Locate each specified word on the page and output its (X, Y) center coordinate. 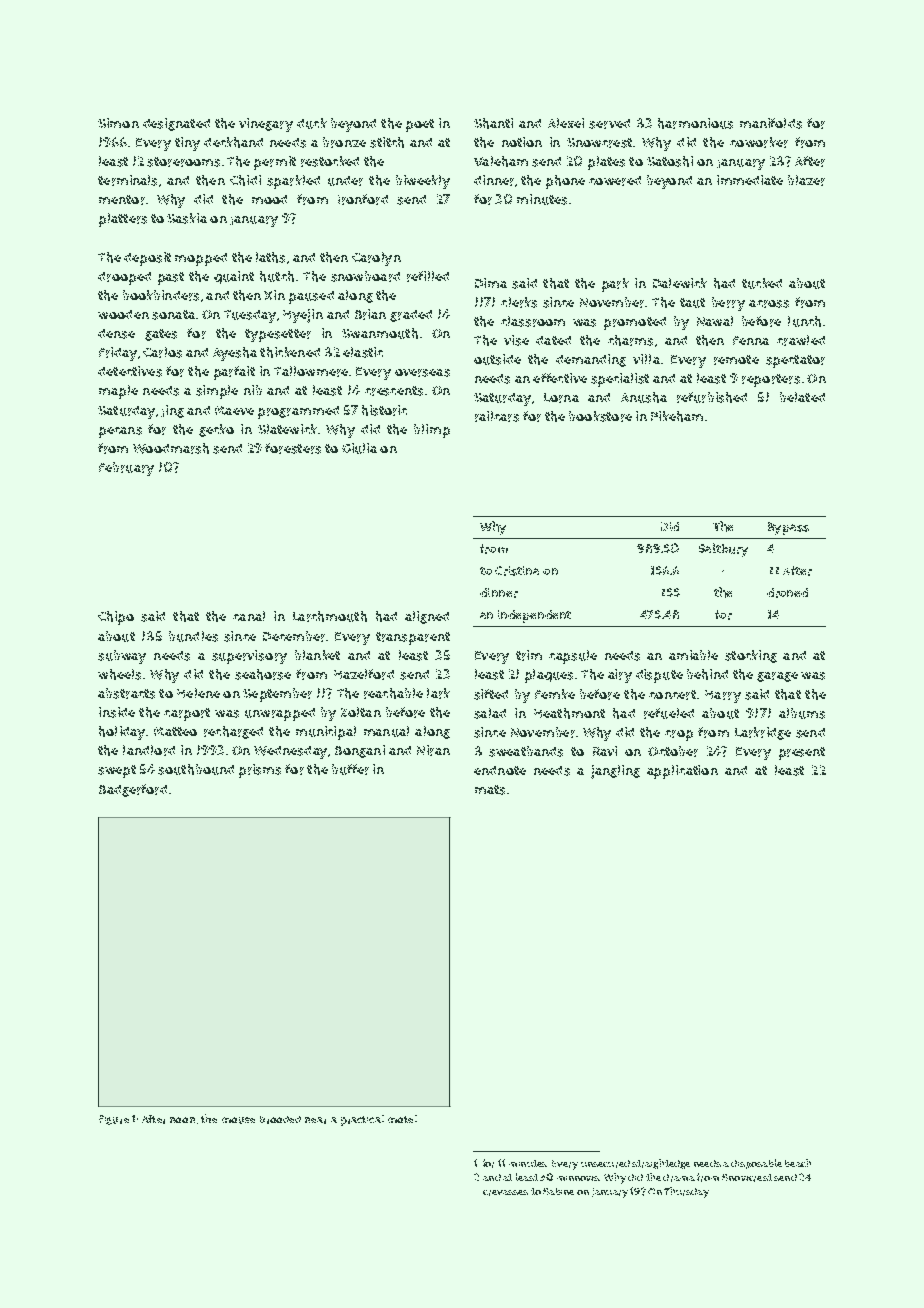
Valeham (501, 161)
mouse (238, 1120)
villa (646, 359)
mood (269, 199)
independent (534, 616)
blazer (806, 180)
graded (411, 316)
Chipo (116, 618)
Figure (114, 1120)
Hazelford (364, 674)
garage (777, 677)
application (682, 772)
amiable (693, 655)
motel (402, 1119)
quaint (234, 277)
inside (117, 712)
